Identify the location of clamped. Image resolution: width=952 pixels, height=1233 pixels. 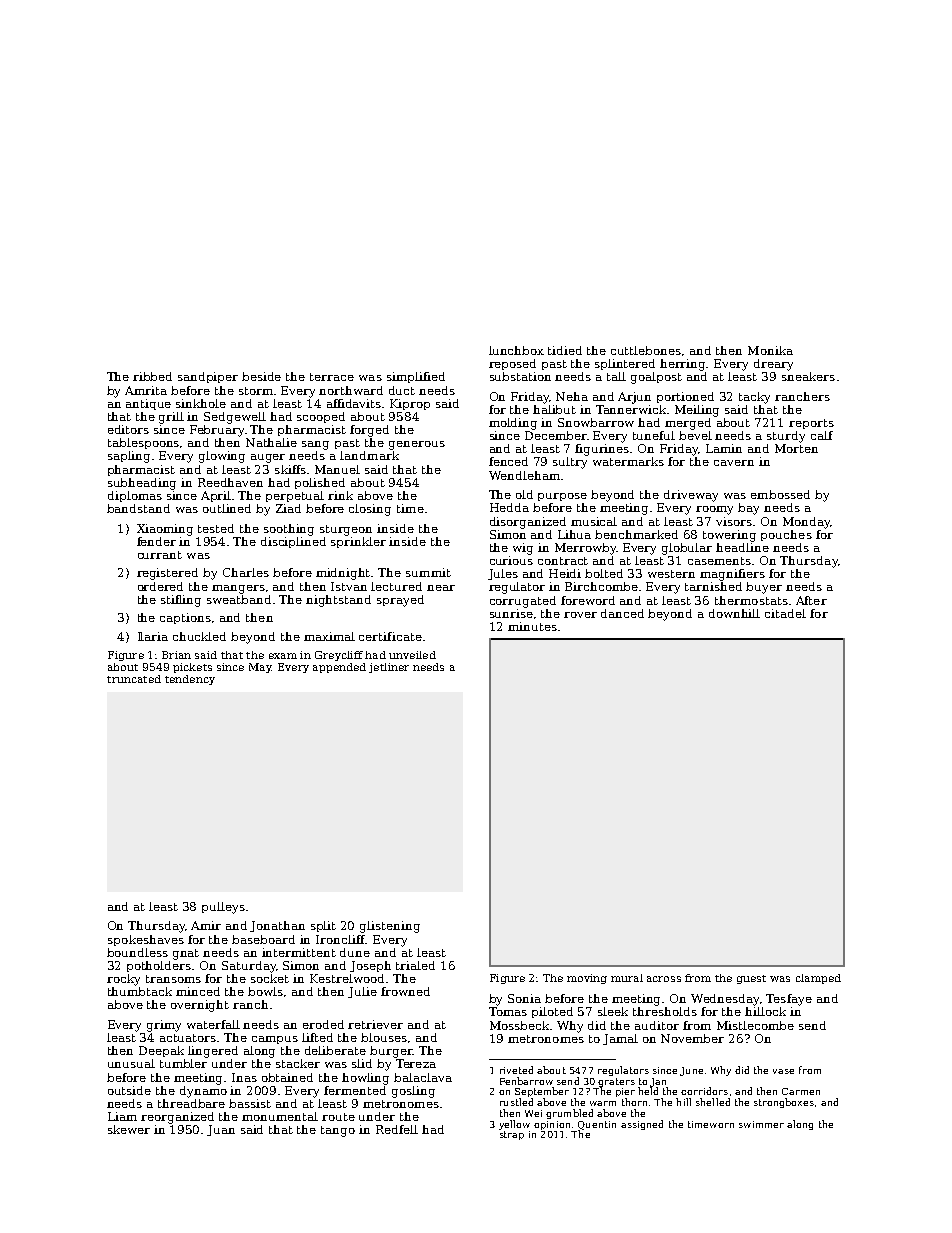
(818, 979).
